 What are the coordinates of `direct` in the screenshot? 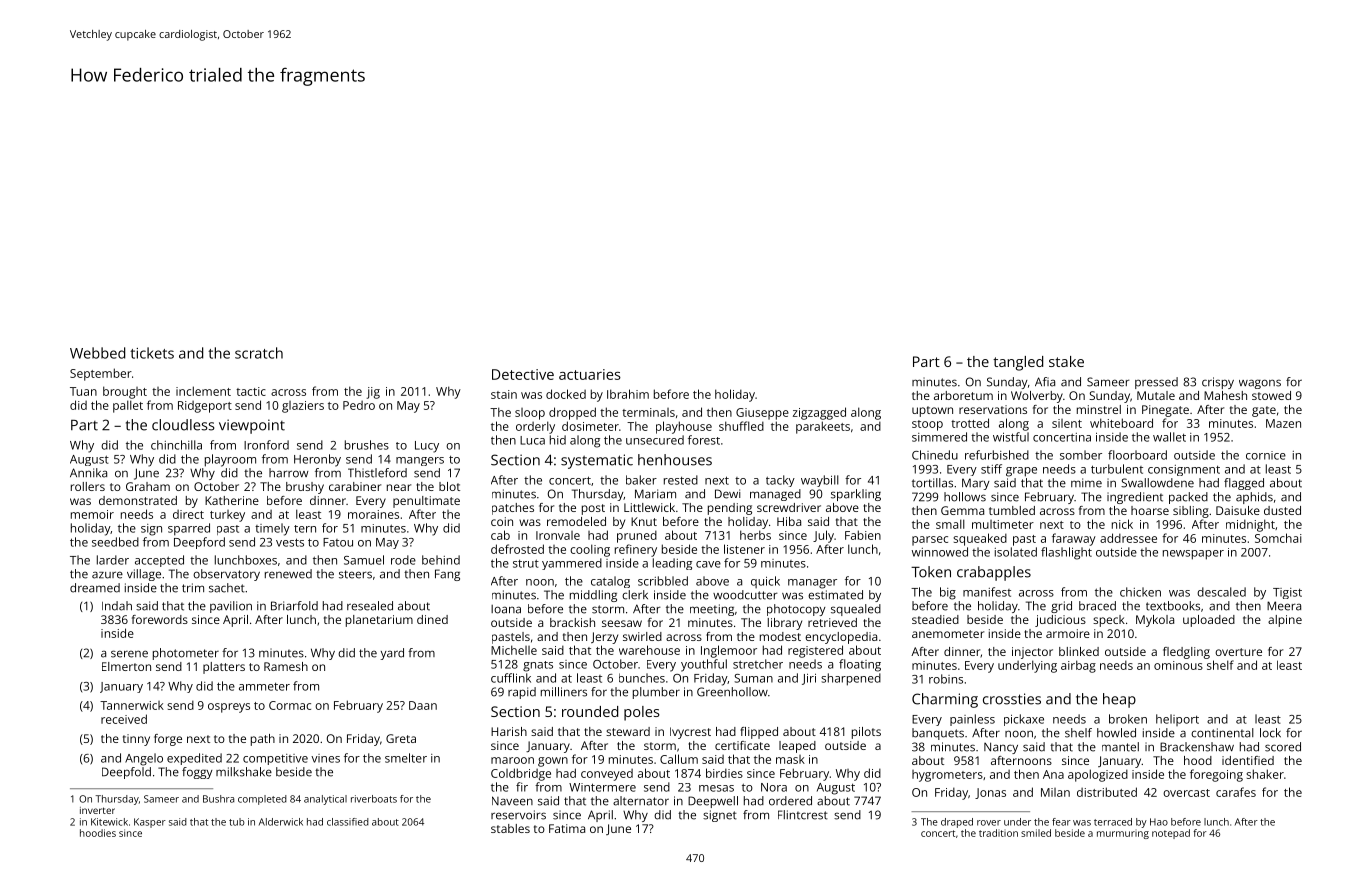 It's located at (188, 514).
